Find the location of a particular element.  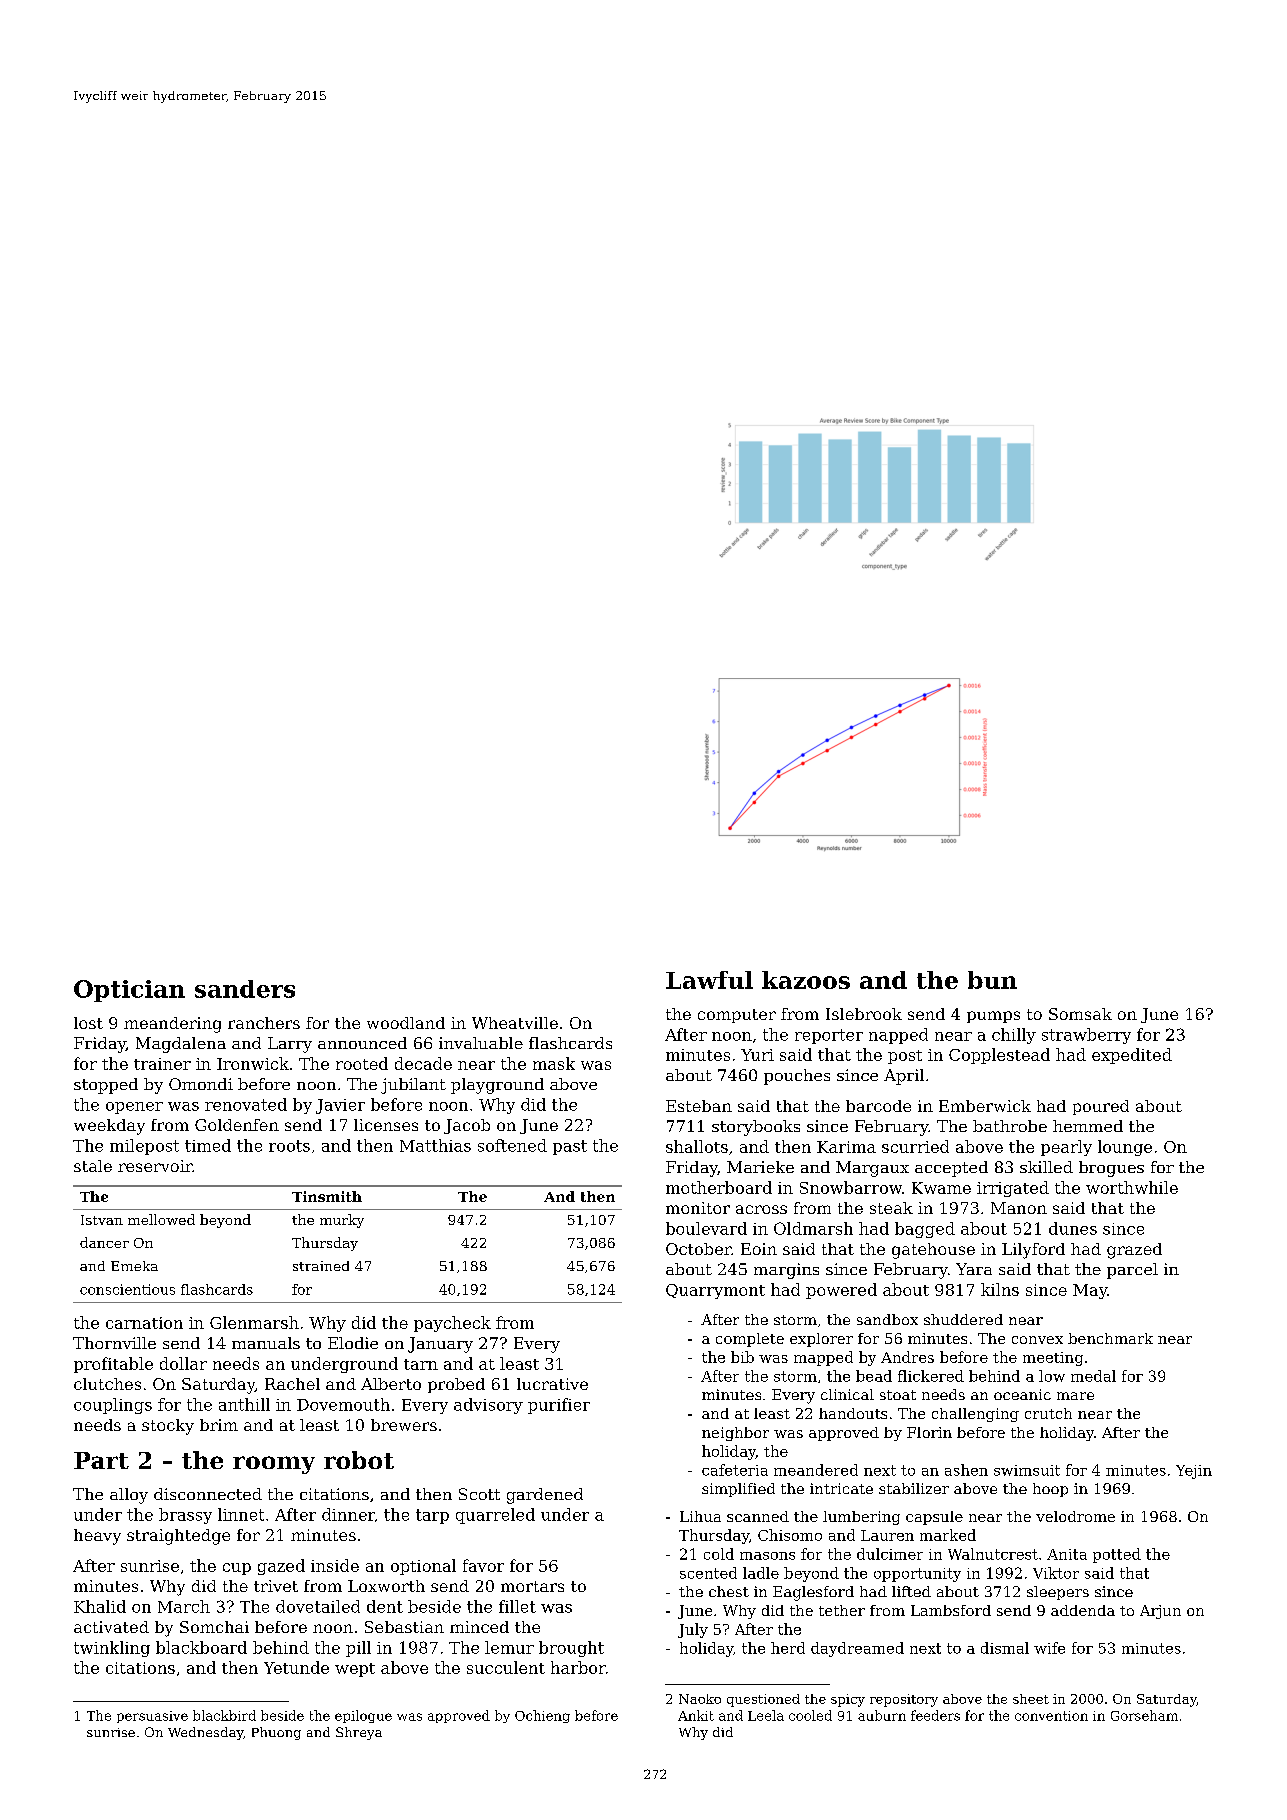

kazoos is located at coordinates (806, 980).
